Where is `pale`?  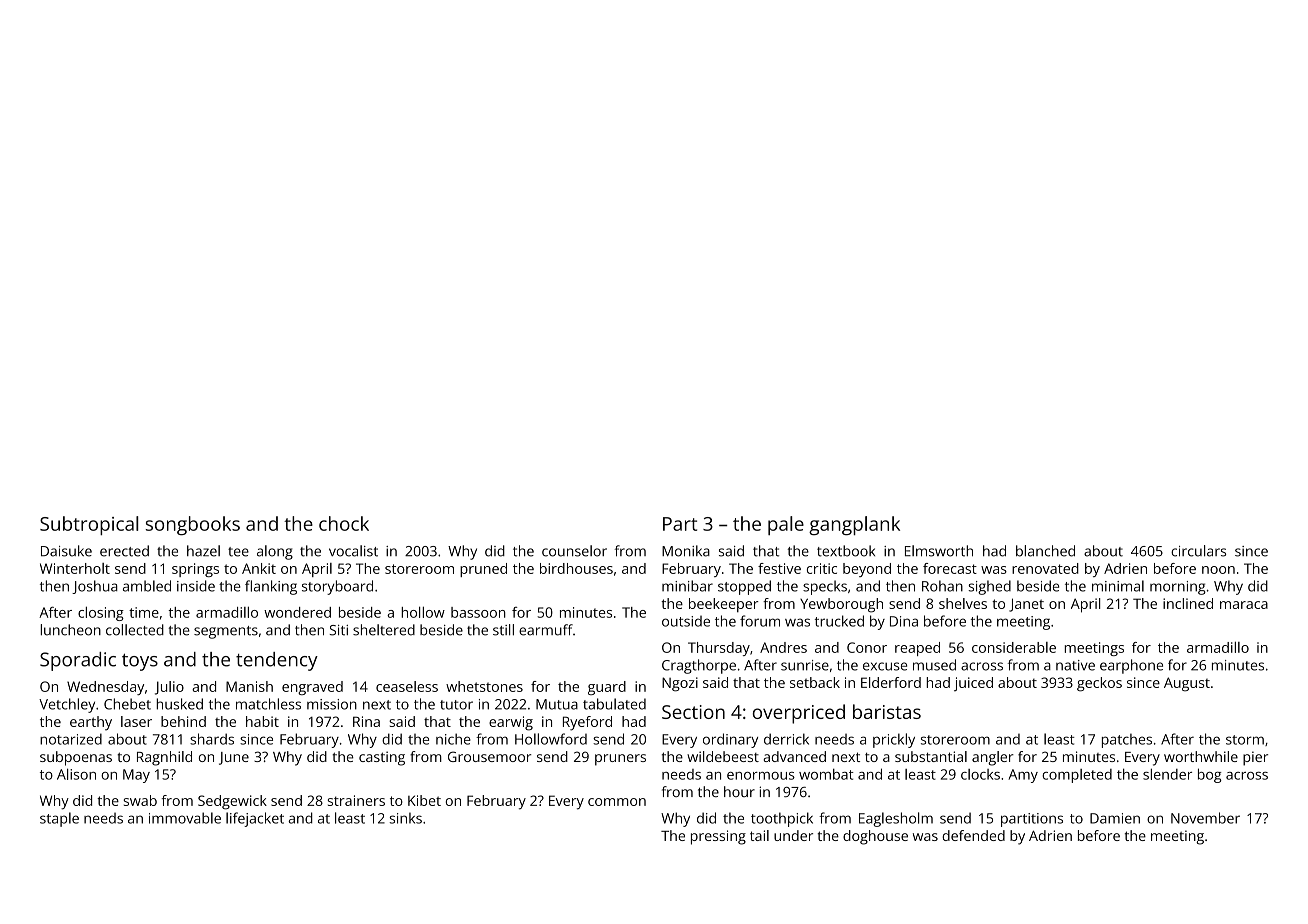
pale is located at coordinates (786, 525).
